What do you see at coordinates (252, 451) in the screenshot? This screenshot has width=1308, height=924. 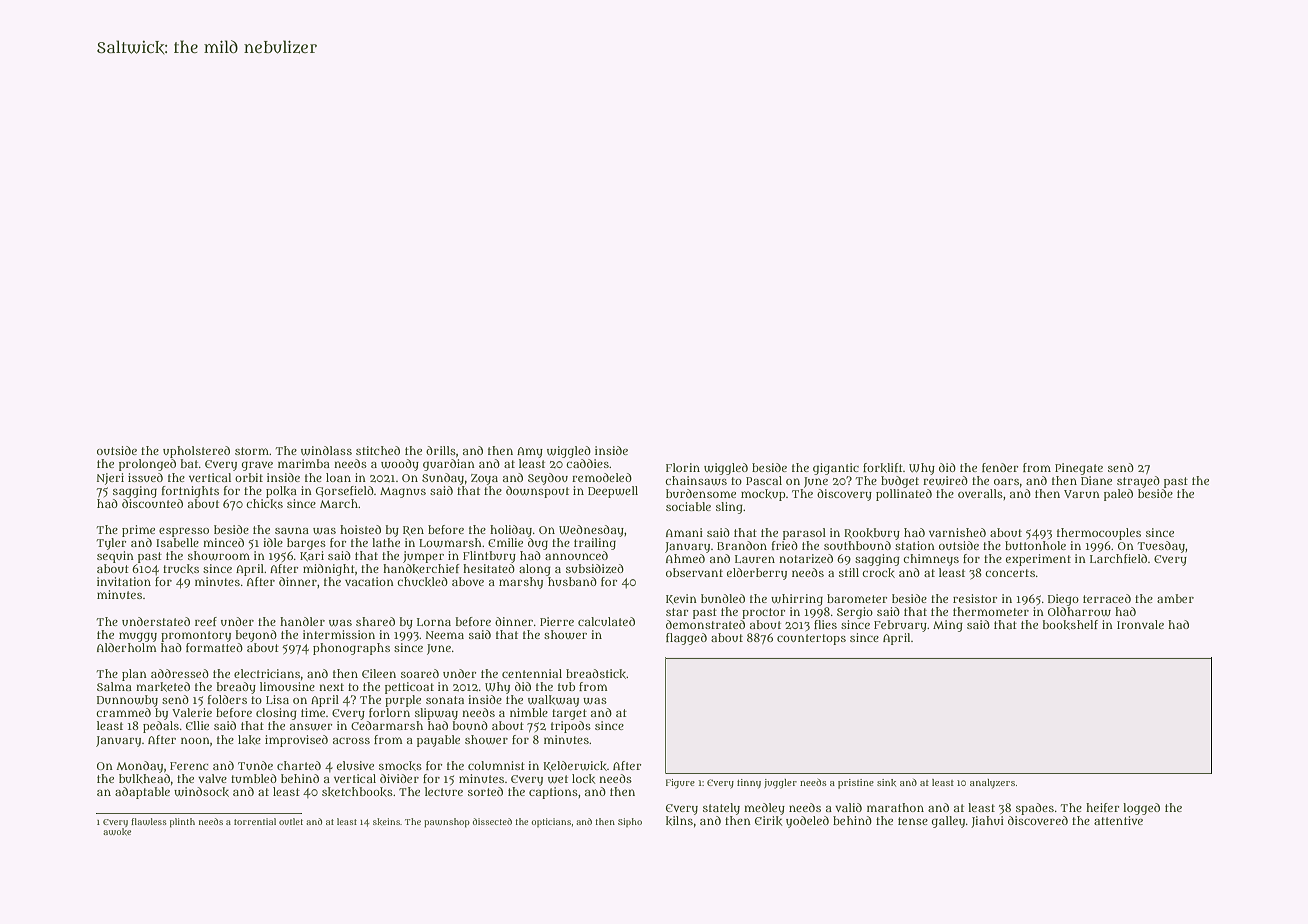 I see `storm` at bounding box center [252, 451].
